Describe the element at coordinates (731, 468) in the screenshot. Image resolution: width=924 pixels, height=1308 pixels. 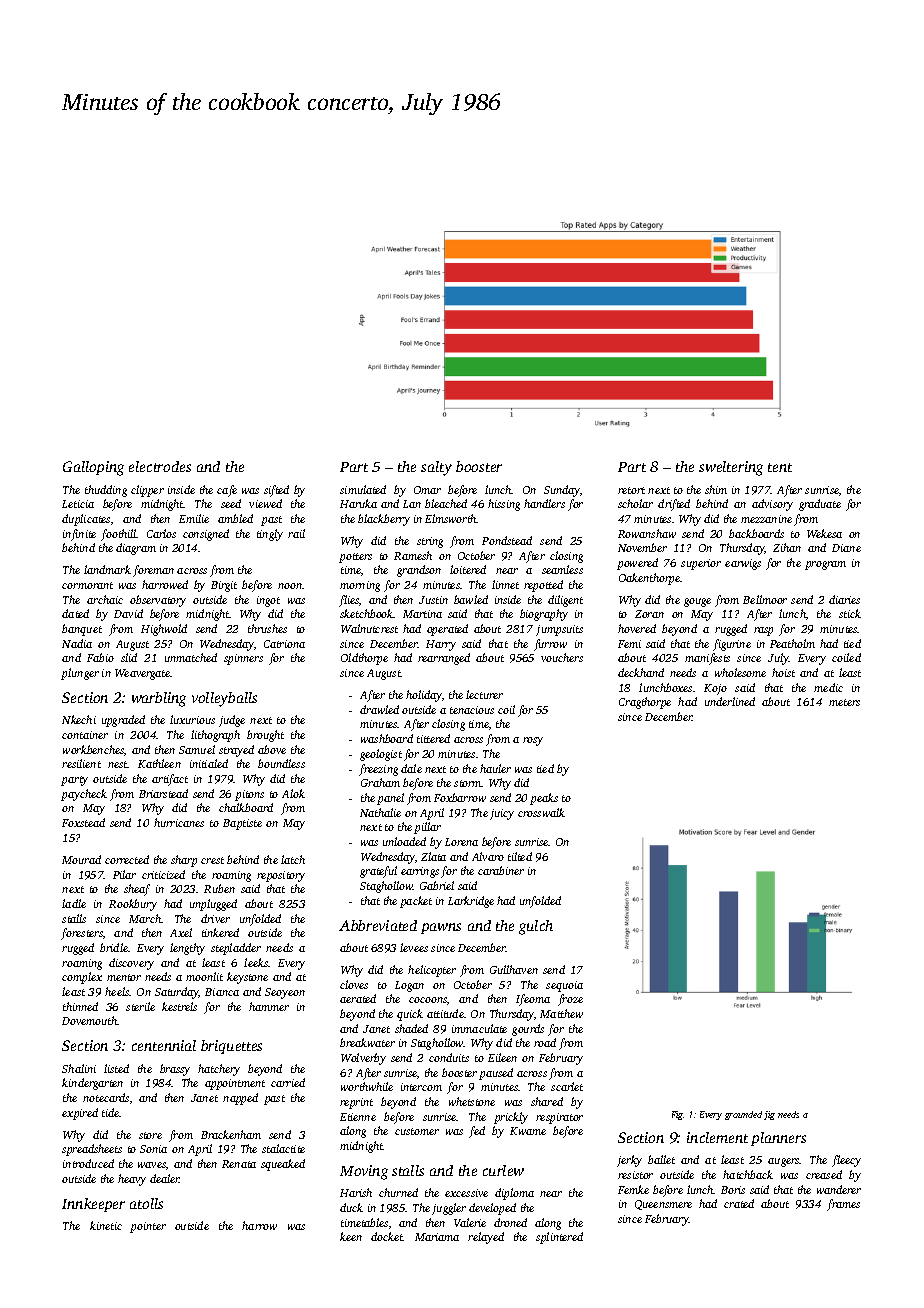
I see `sweltering` at that location.
